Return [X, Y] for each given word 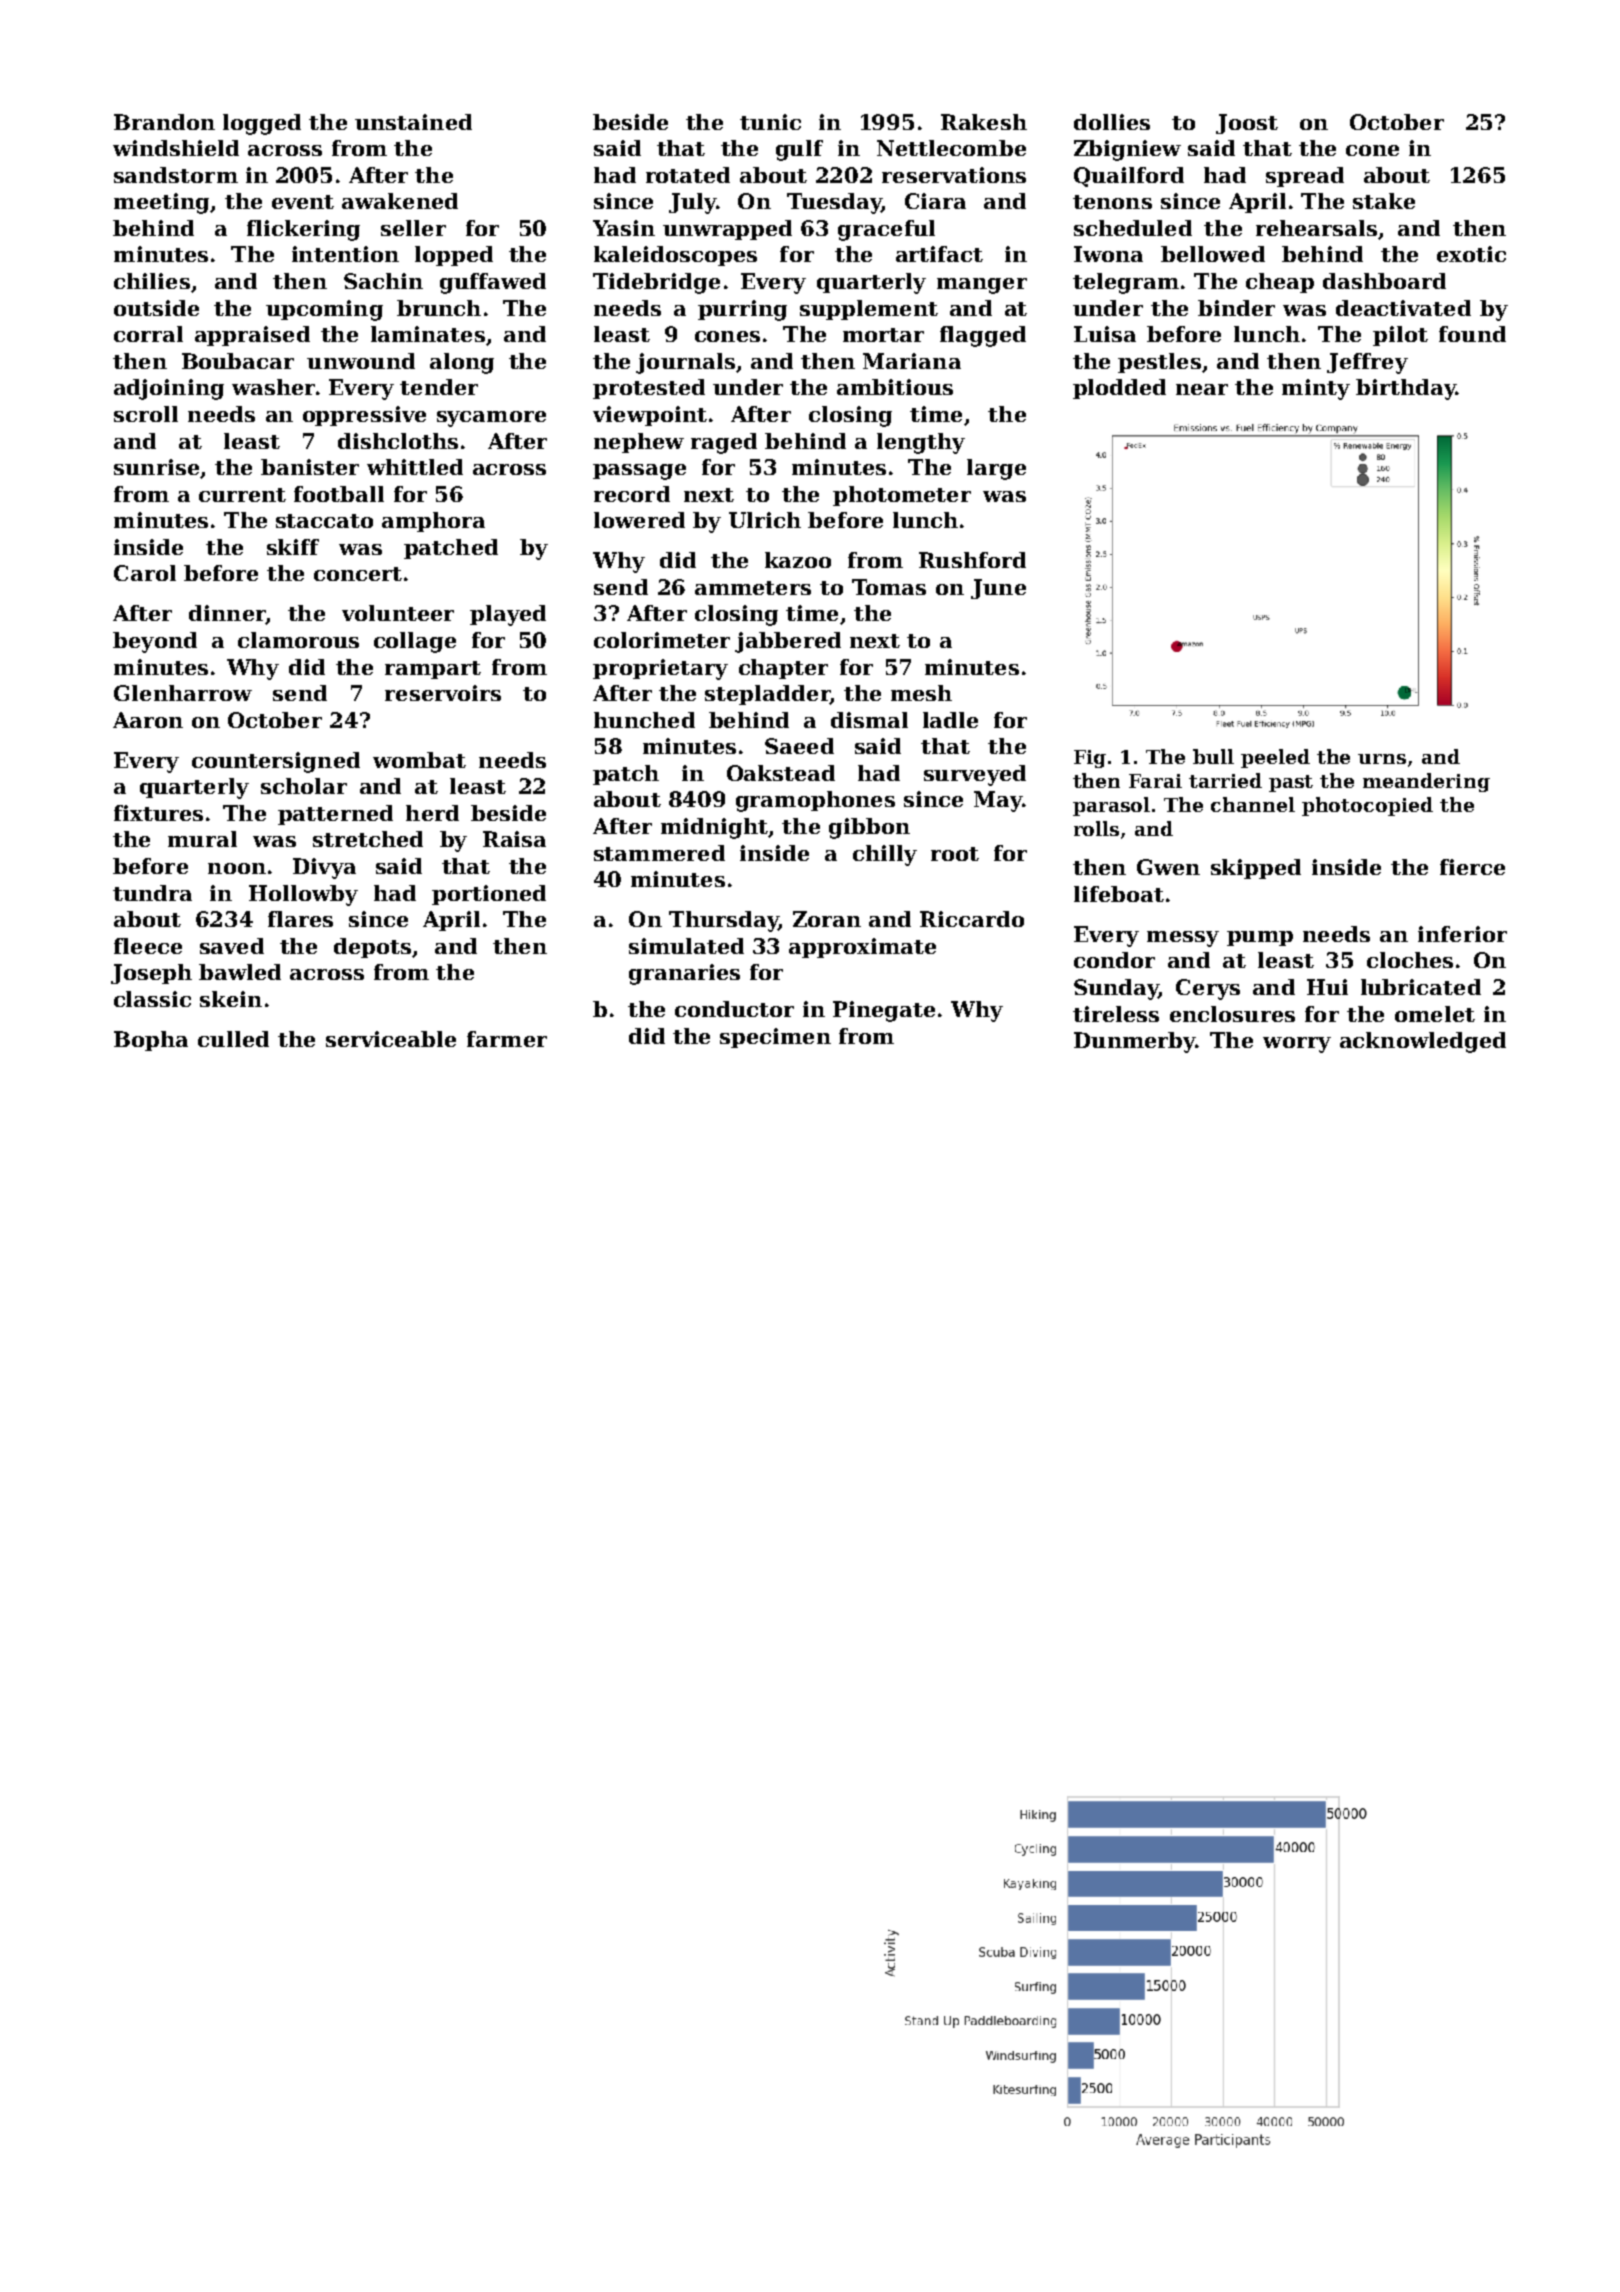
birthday [1406, 389]
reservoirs [443, 693]
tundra [152, 893]
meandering [1426, 782]
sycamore [491, 419]
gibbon [869, 828]
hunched [644, 720]
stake [1384, 201]
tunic [770, 122]
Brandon [164, 122]
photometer [902, 496]
